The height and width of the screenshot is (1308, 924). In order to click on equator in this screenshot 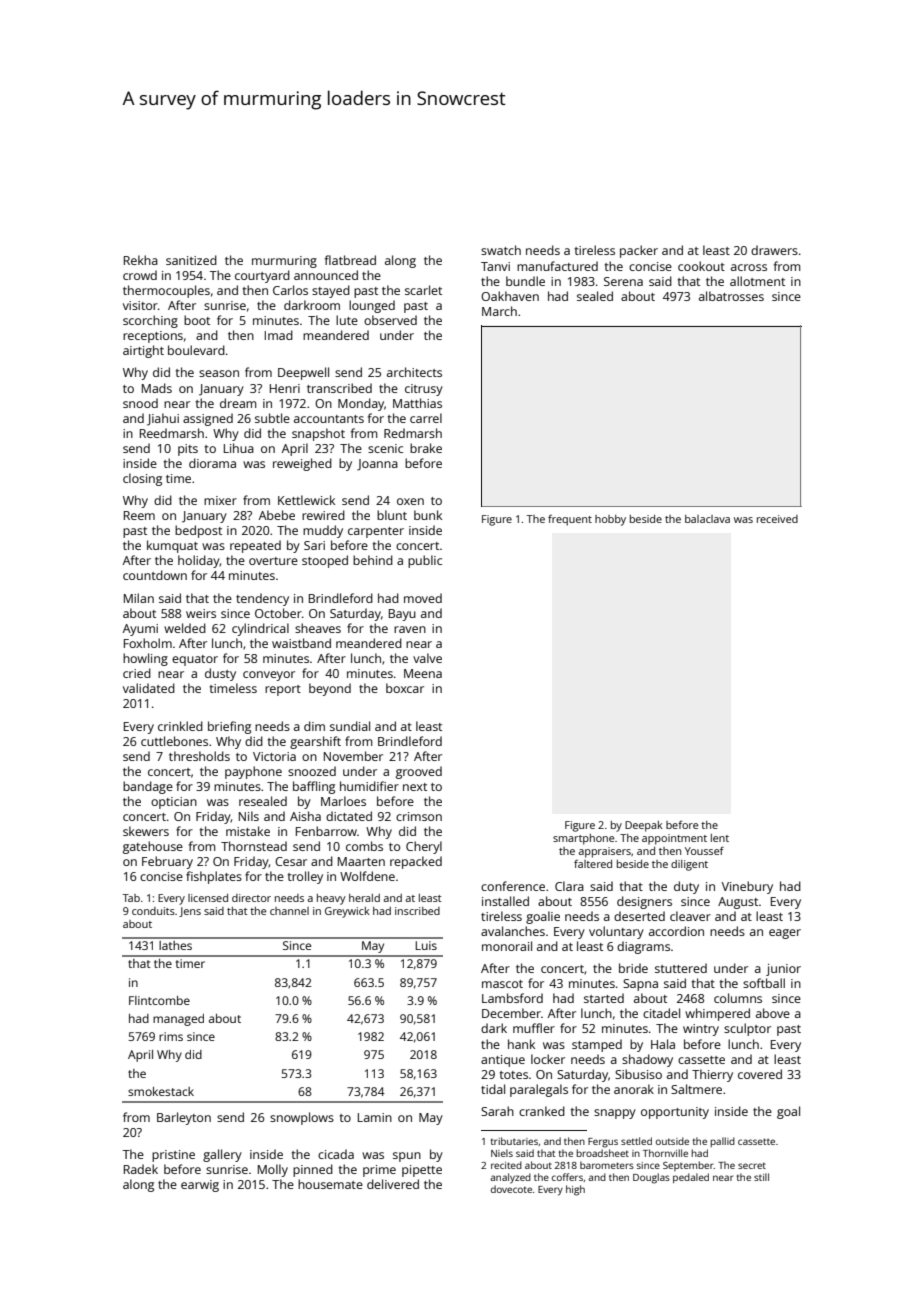, I will do `click(195, 660)`.
